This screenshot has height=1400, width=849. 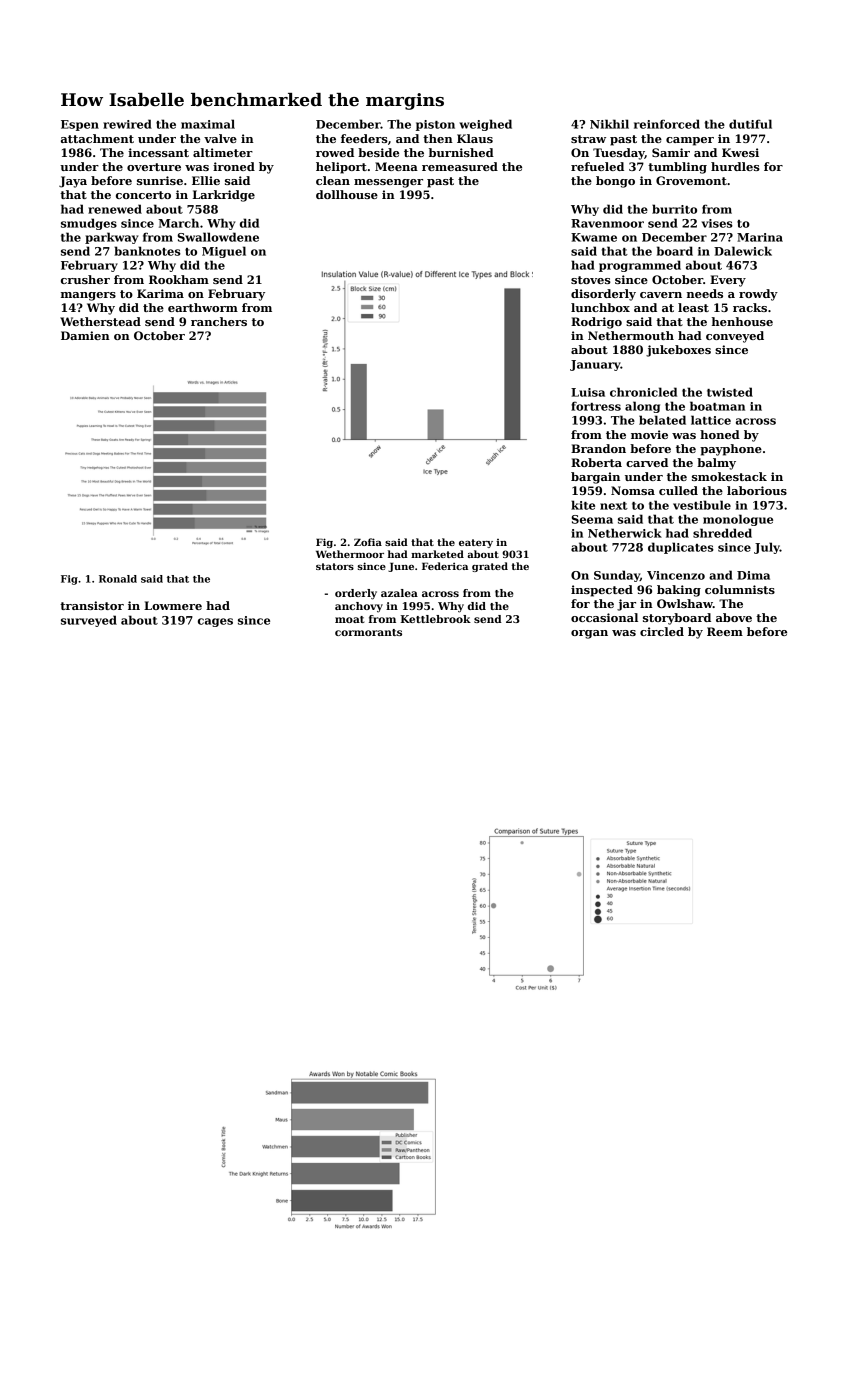 I want to click on Luisa, so click(x=588, y=392).
